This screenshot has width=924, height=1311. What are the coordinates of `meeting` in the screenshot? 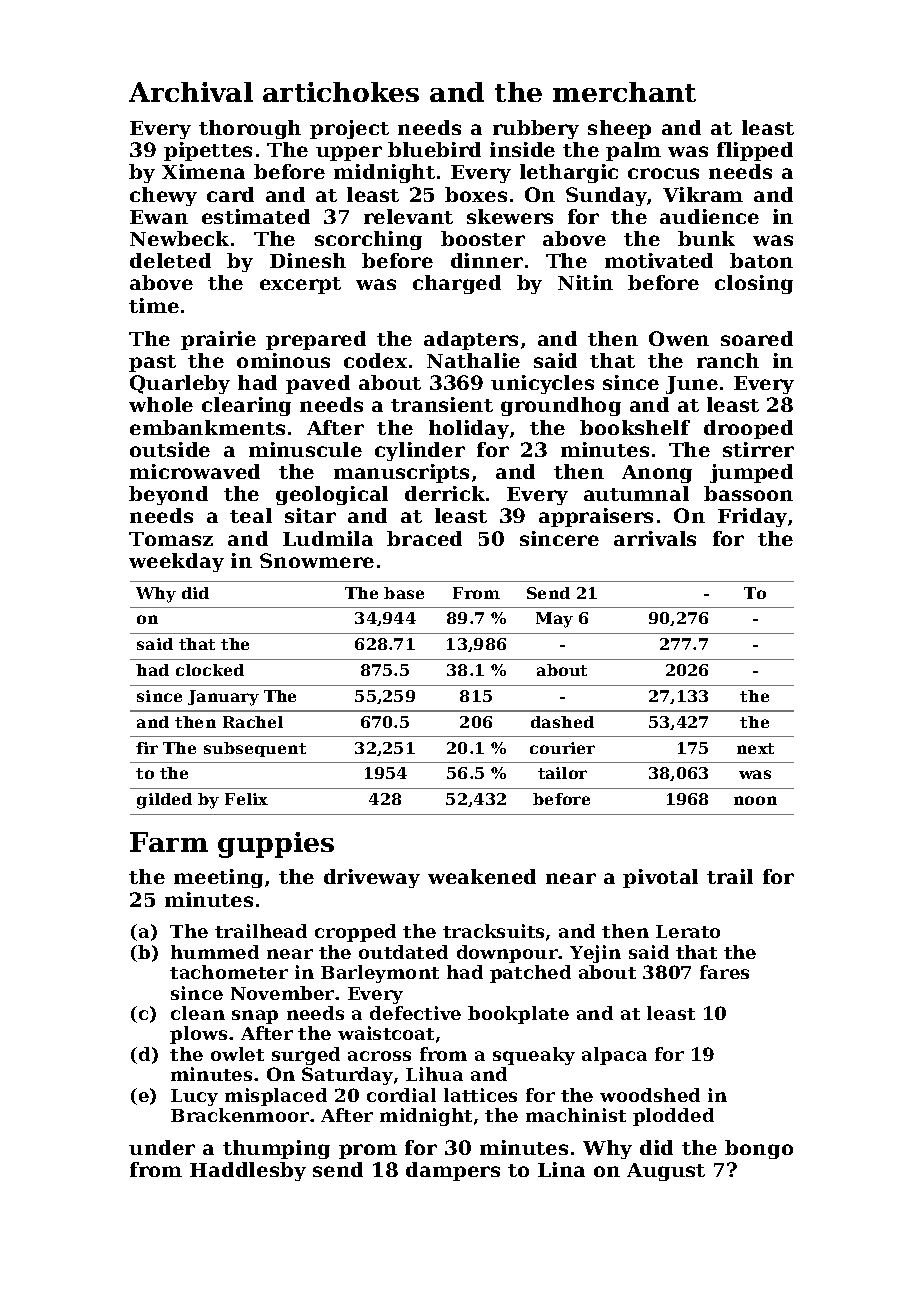 It's located at (218, 878).
